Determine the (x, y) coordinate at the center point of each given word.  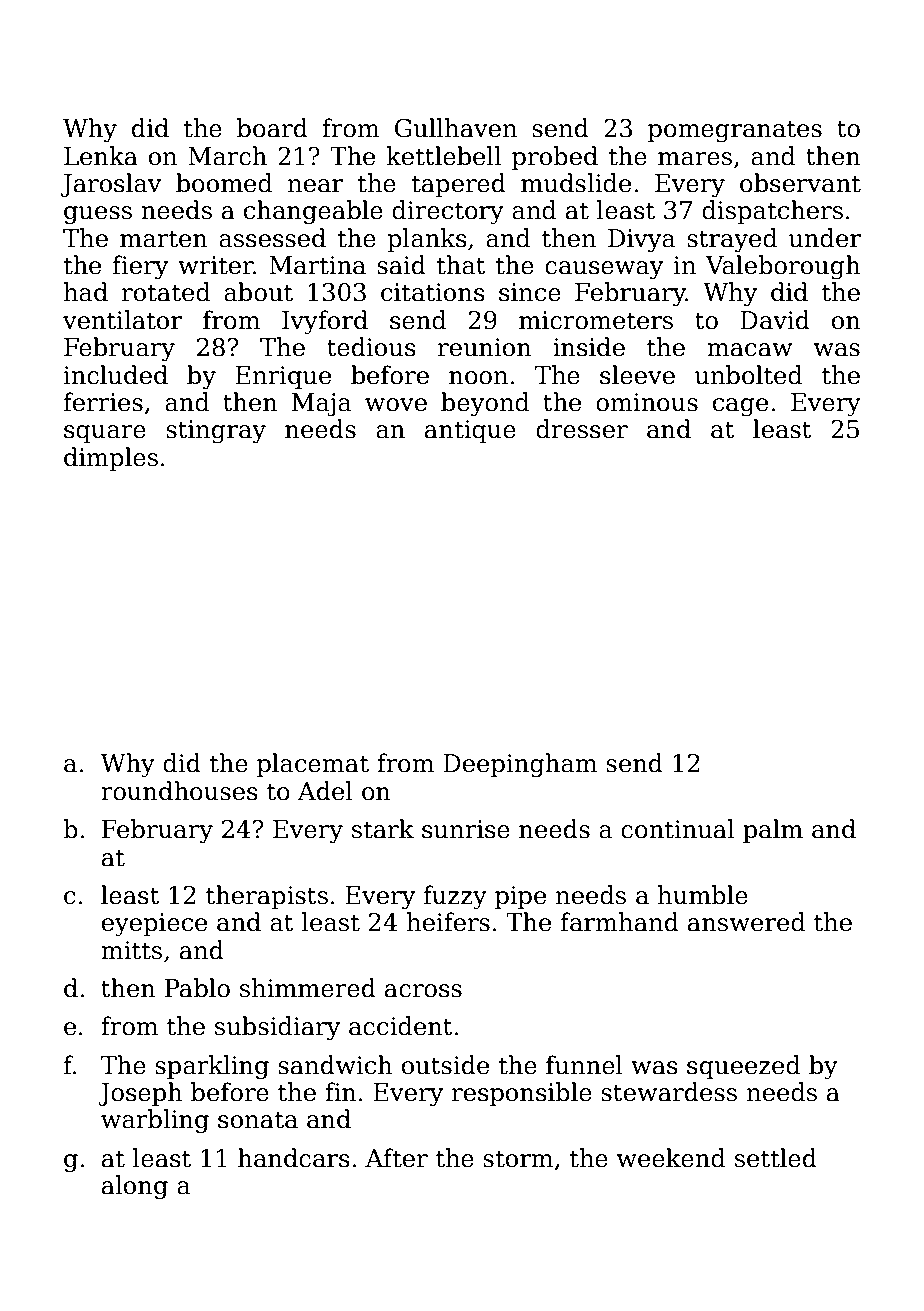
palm (773, 831)
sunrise (466, 829)
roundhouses (179, 791)
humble (703, 895)
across (423, 991)
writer (216, 265)
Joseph (140, 1094)
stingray (216, 432)
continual (678, 829)
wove (396, 405)
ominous (647, 402)
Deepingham (520, 765)
